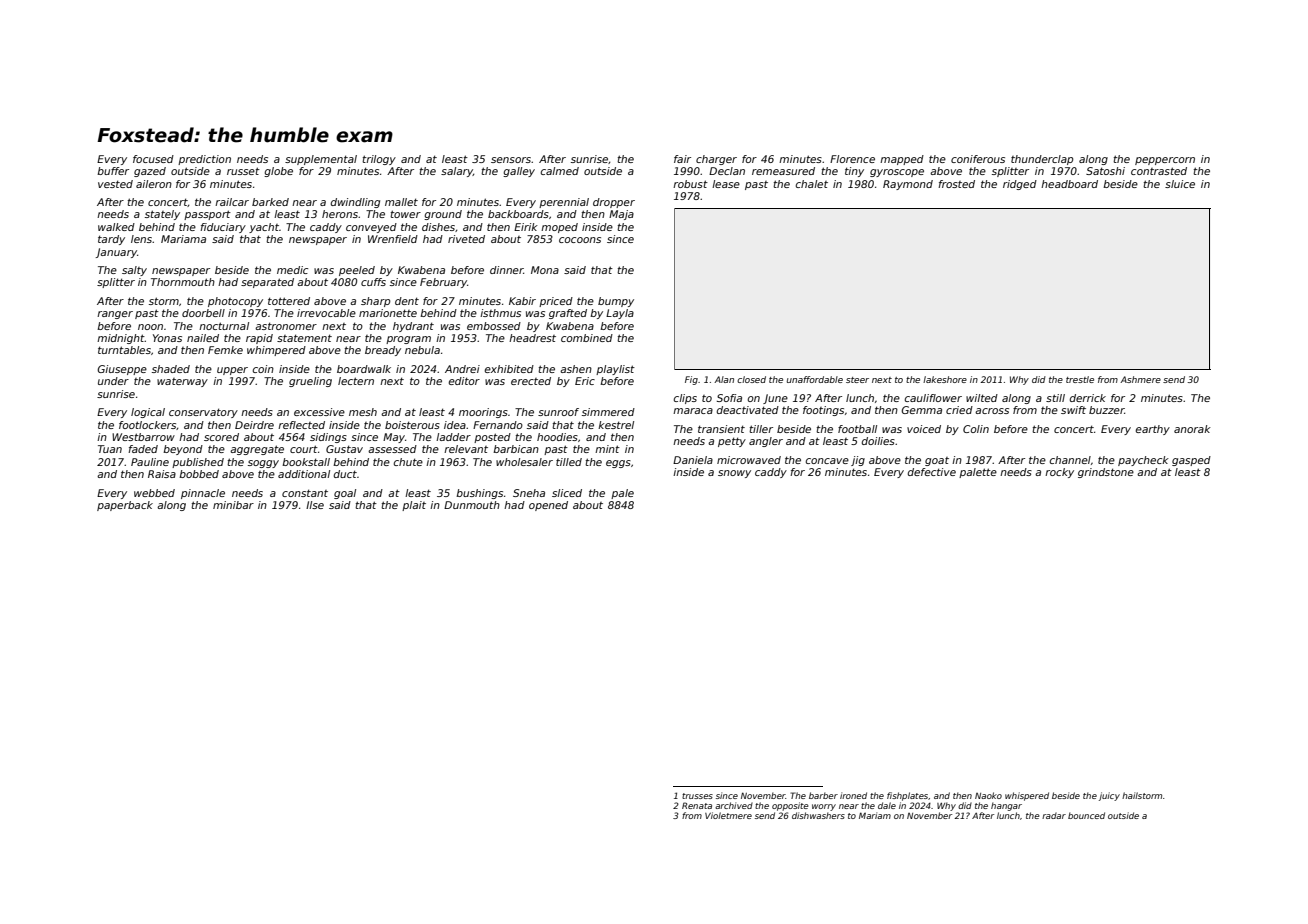 This image has width=1308, height=924. Describe the element at coordinates (511, 160) in the image. I see `sensors` at that location.
